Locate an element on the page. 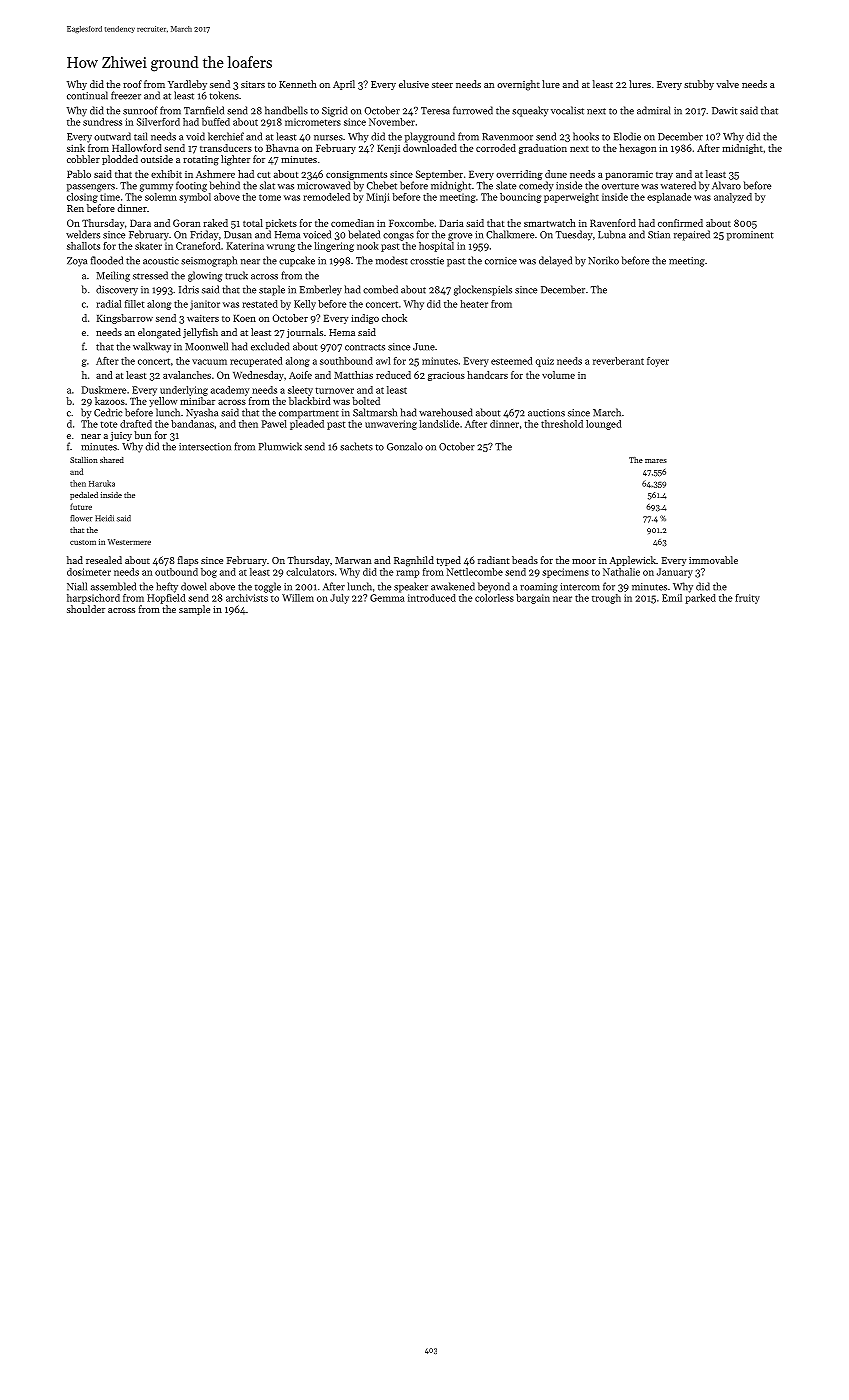 This image has height=1400, width=849. valve is located at coordinates (727, 84).
